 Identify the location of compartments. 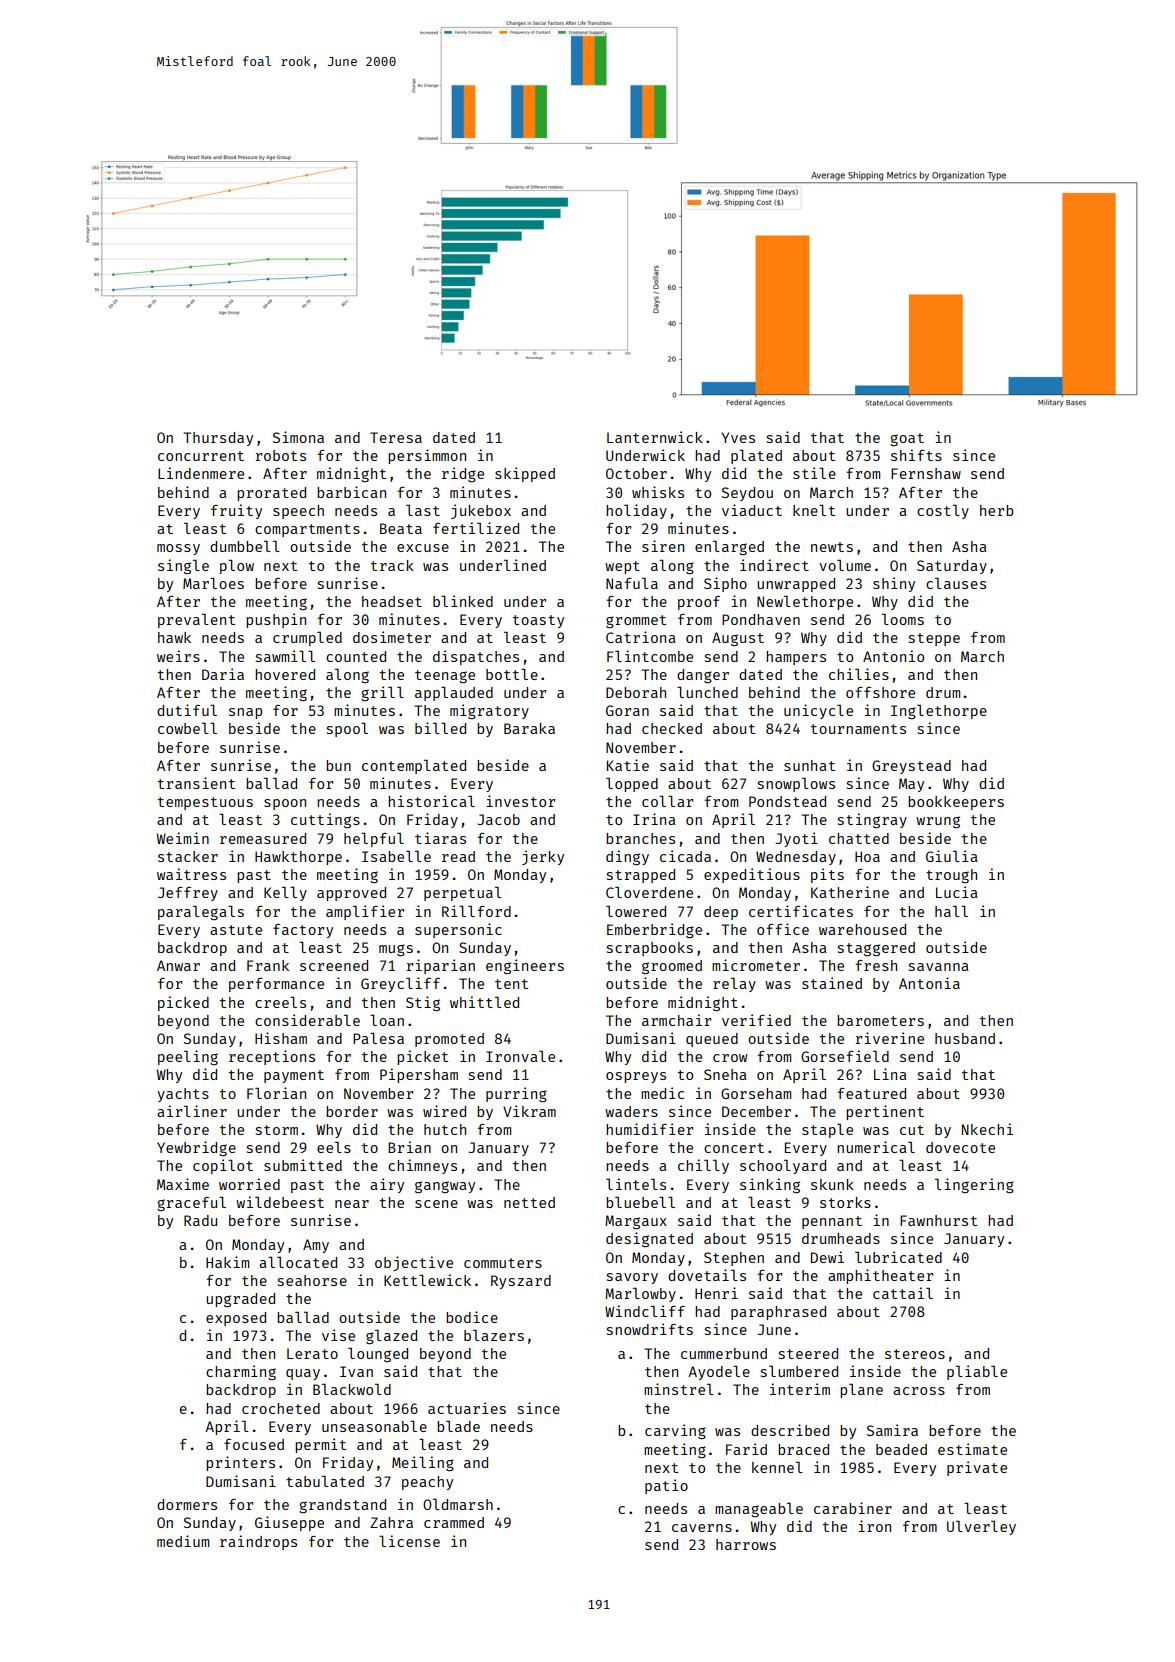
(307, 530).
